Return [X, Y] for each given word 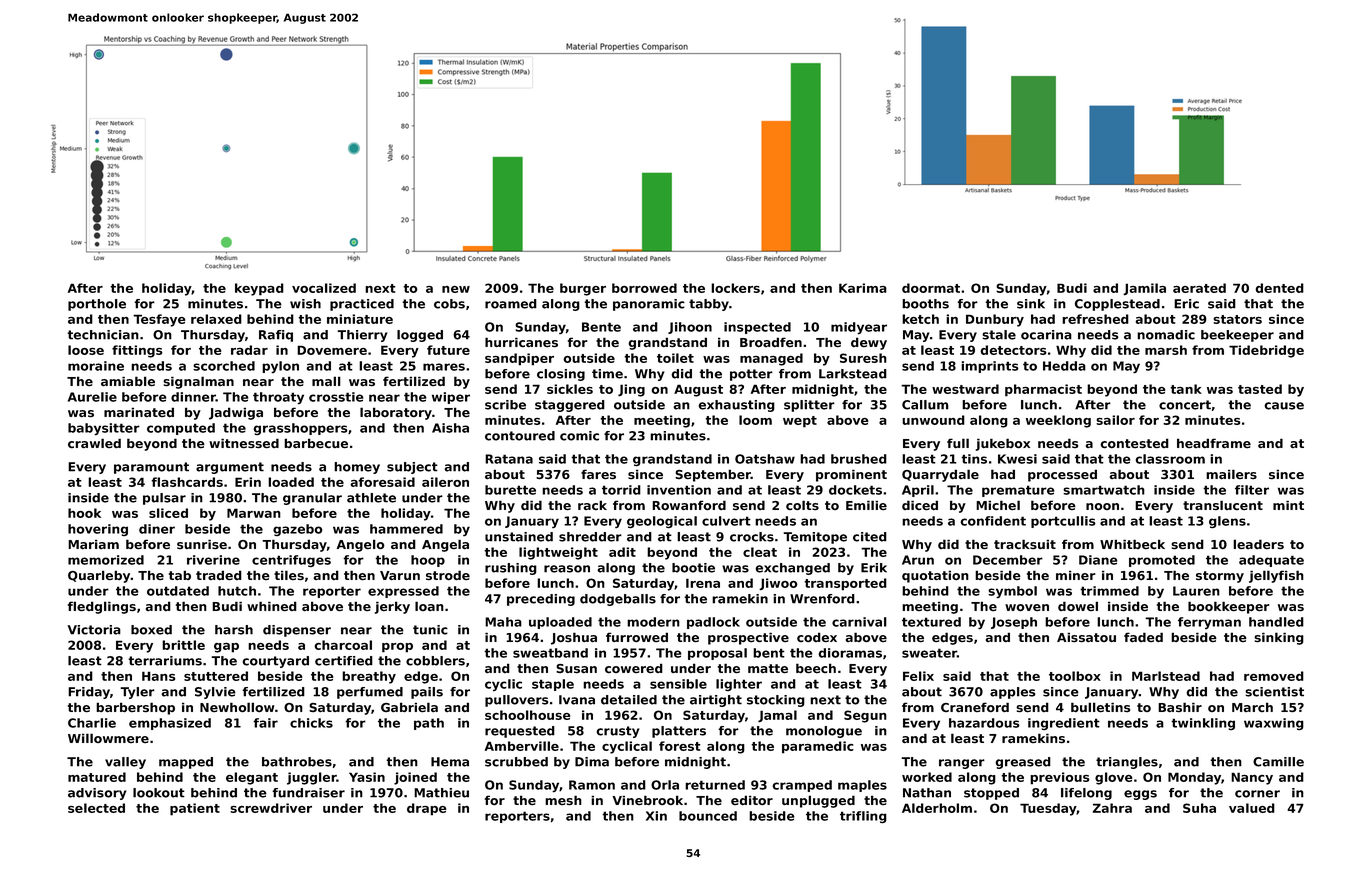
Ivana [577, 700]
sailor [1115, 420]
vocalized [324, 288]
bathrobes [297, 762]
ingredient [1064, 724]
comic [579, 436]
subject [412, 468]
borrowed [644, 288]
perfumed [370, 693]
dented [1279, 288]
